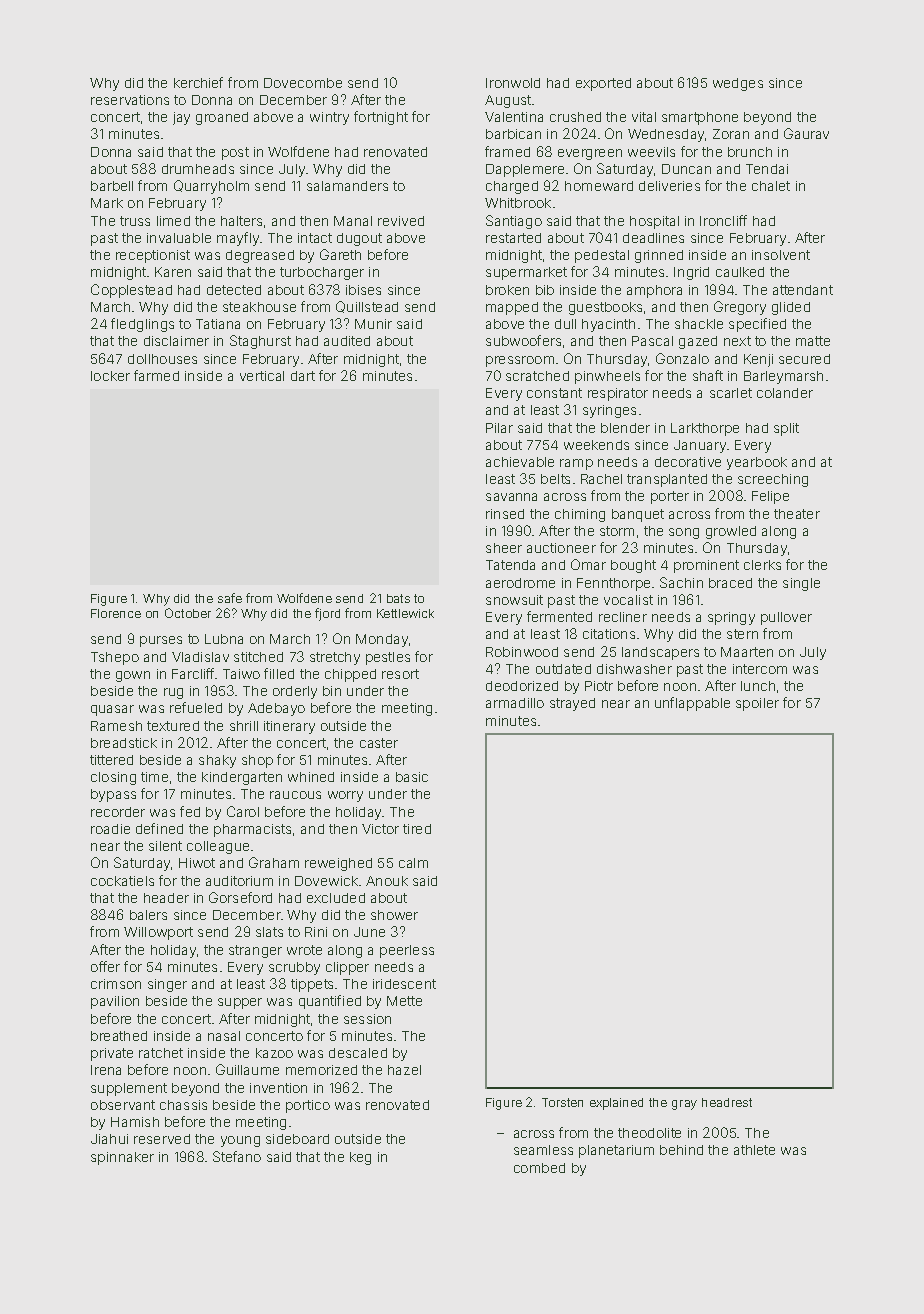 The image size is (924, 1314). I want to click on Ingrid, so click(691, 273).
